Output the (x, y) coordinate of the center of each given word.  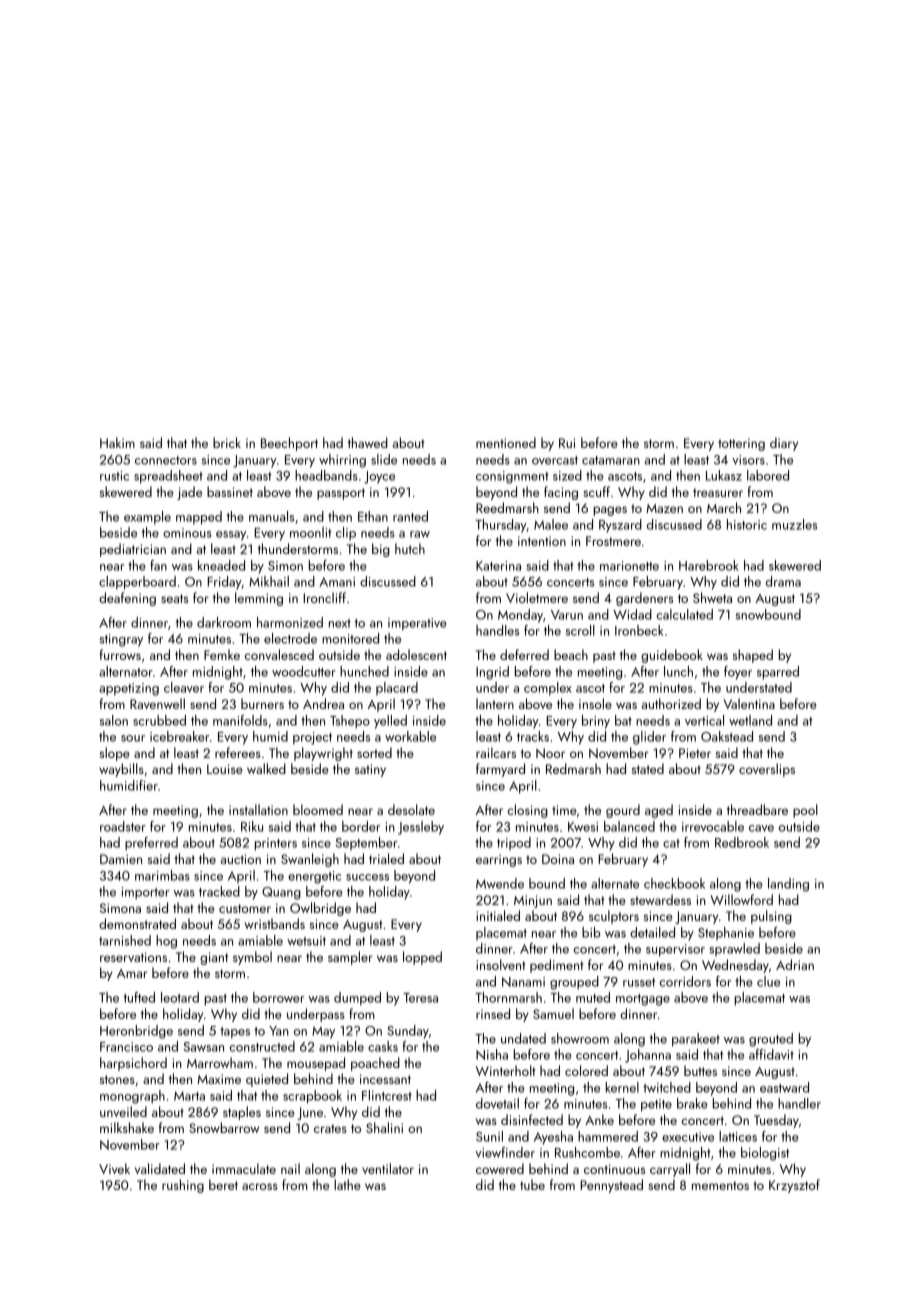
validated (160, 1168)
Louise (225, 769)
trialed (386, 858)
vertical (704, 720)
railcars (496, 752)
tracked (219, 891)
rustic (114, 476)
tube (532, 1184)
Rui (567, 443)
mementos (720, 1185)
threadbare (757, 809)
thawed (368, 442)
